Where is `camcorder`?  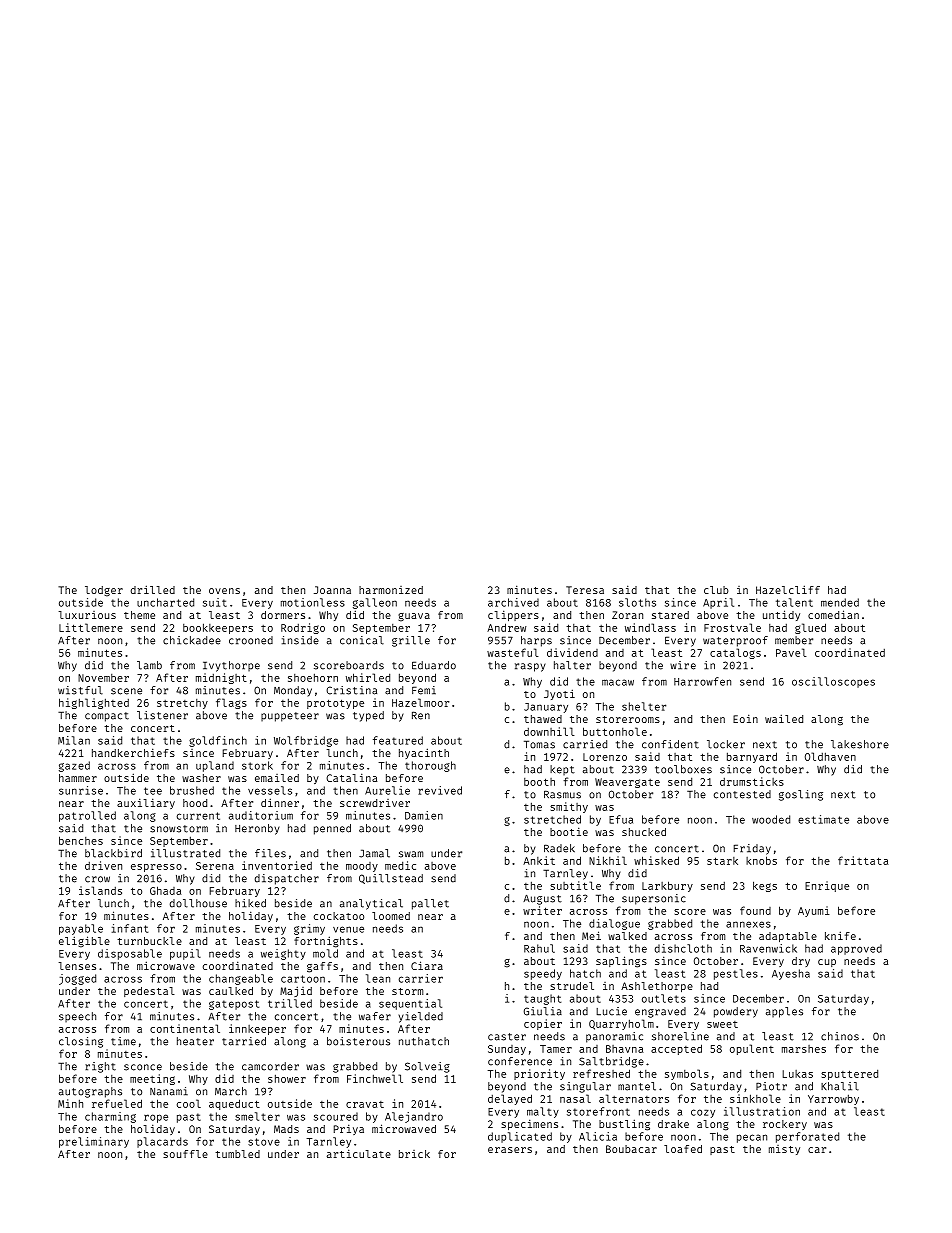
camcorder is located at coordinates (270, 1066).
